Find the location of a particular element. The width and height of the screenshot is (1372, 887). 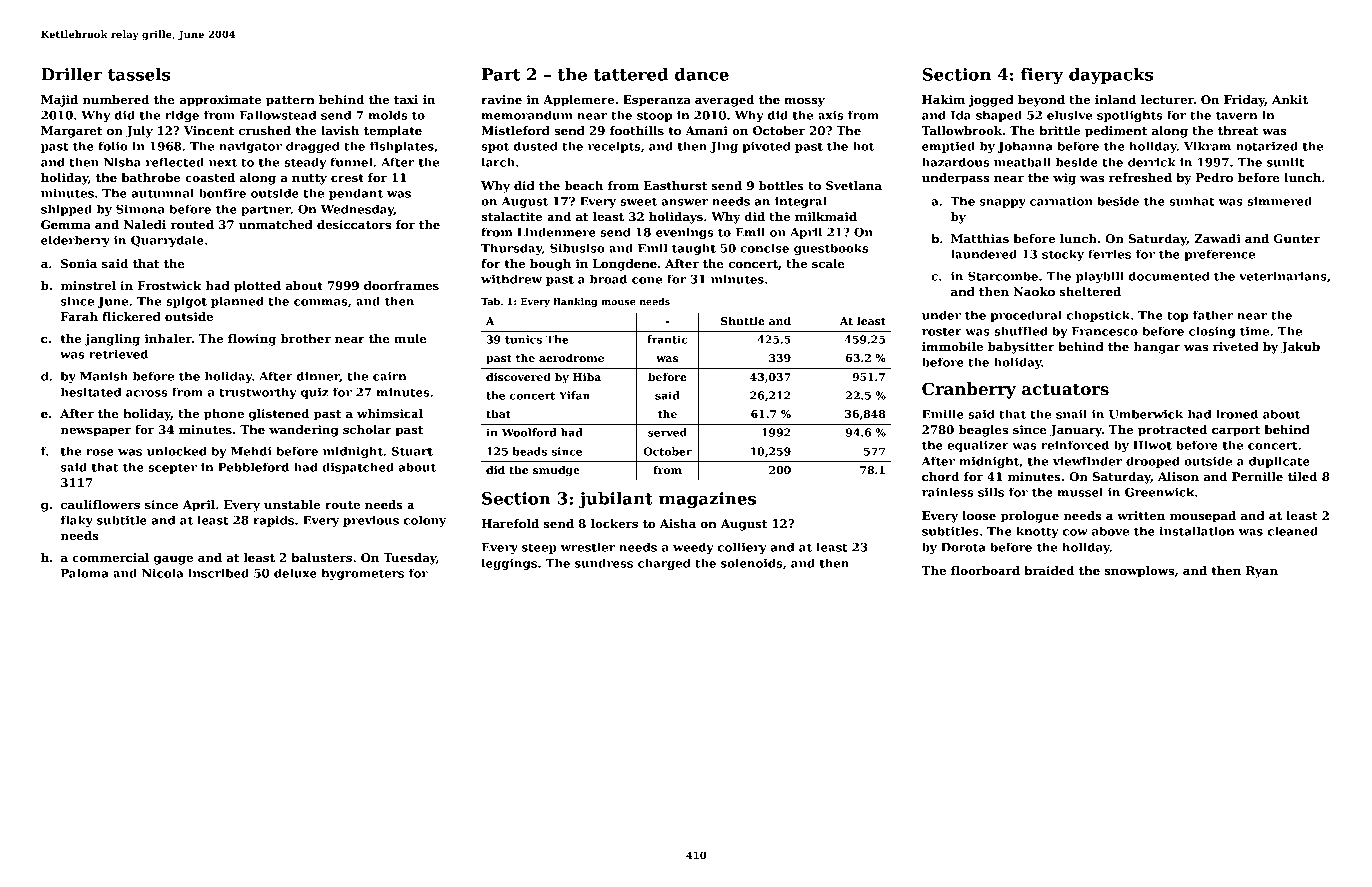

frantic is located at coordinates (667, 339).
